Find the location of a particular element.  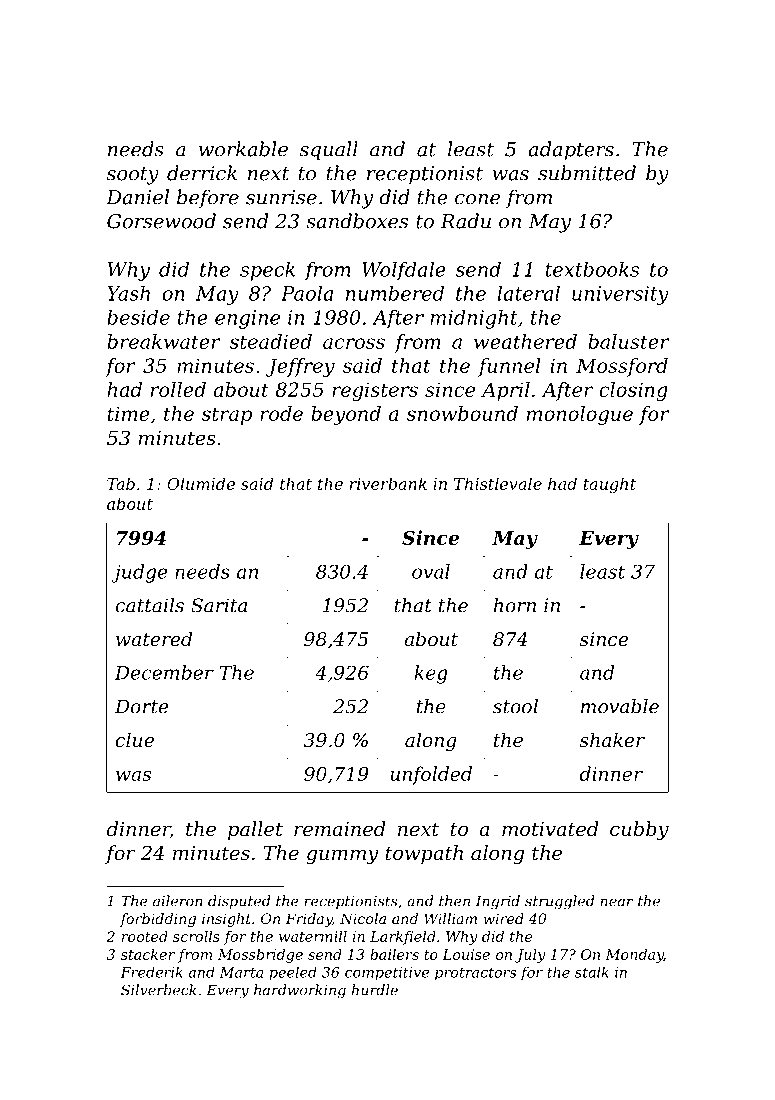

lateral is located at coordinates (529, 293).
